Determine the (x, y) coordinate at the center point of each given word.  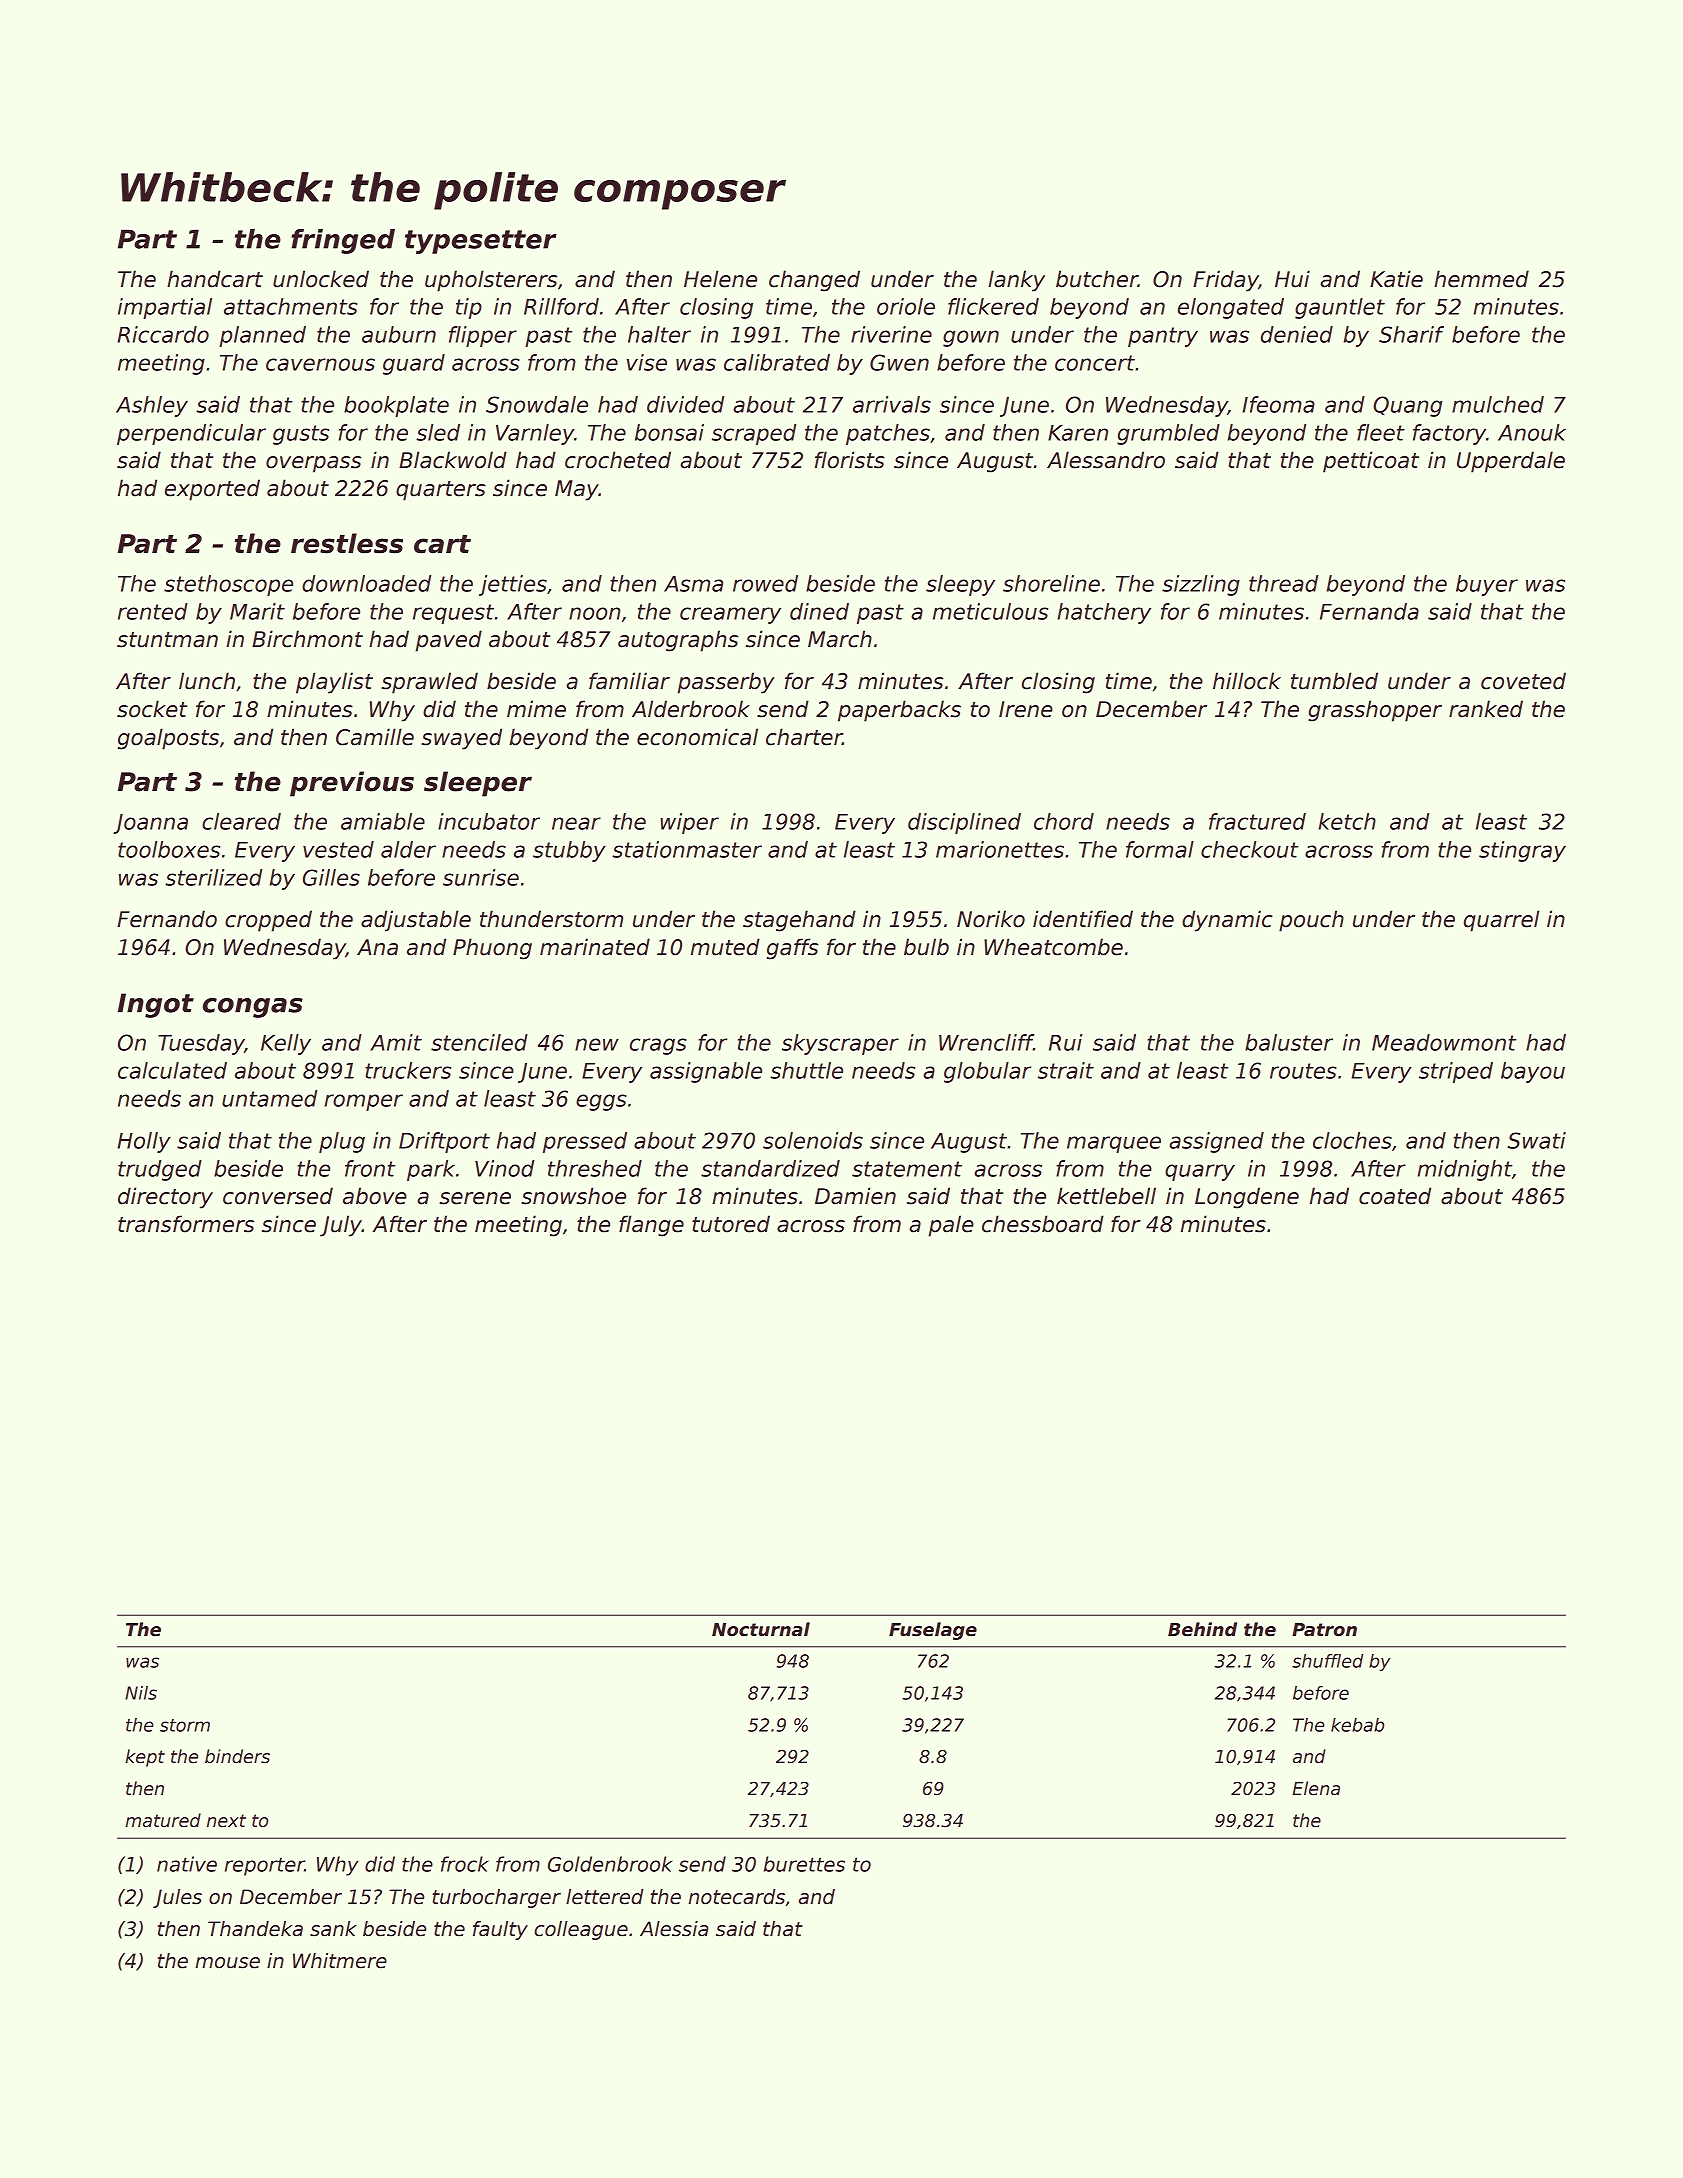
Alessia (674, 1929)
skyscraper (840, 1044)
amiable (383, 821)
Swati (1536, 1140)
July (341, 1226)
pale (951, 1226)
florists (850, 460)
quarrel (1501, 921)
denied (1297, 334)
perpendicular (191, 434)
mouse (228, 1963)
